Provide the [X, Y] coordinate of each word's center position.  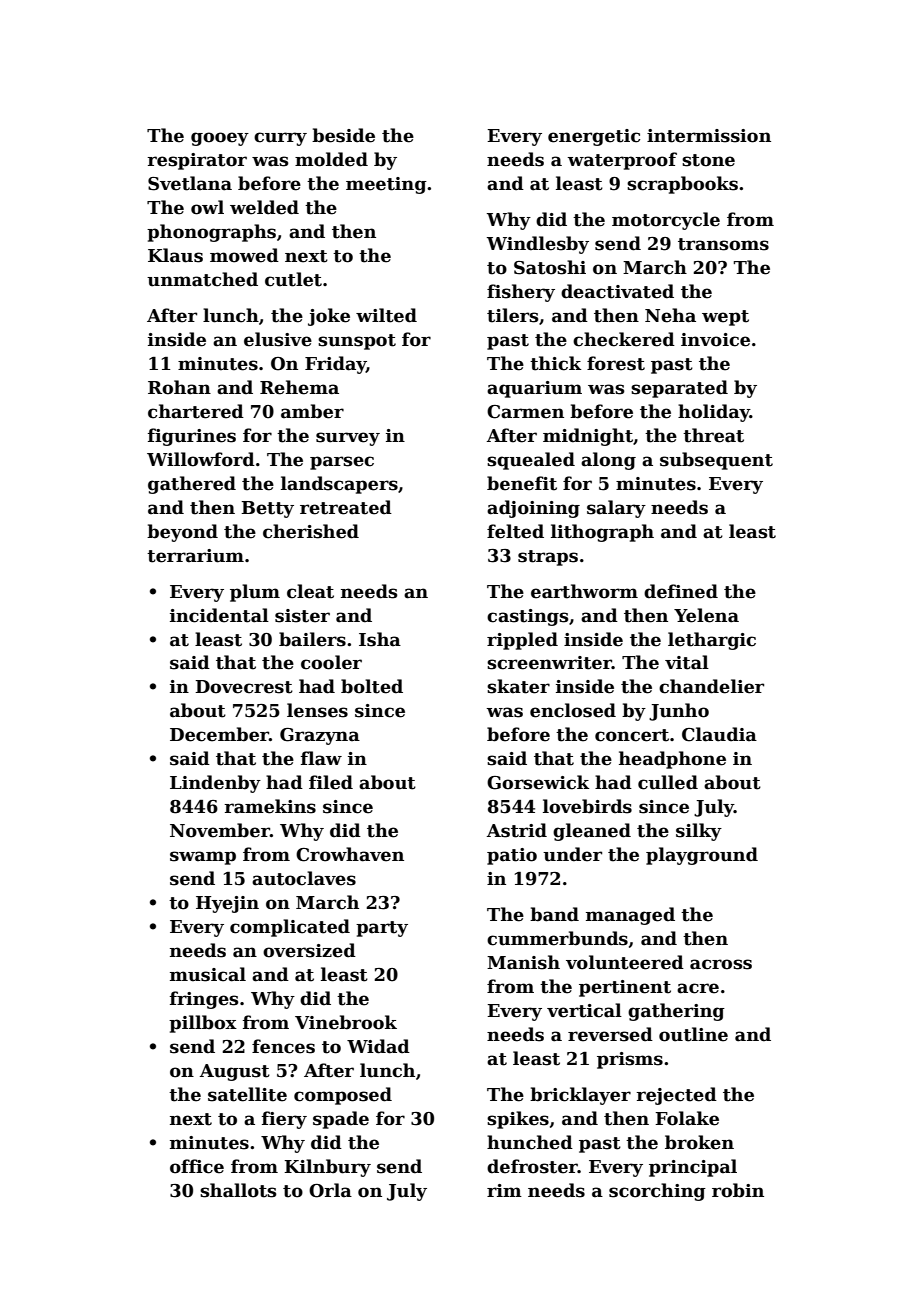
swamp [203, 858]
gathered [192, 485]
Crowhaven [350, 854]
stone [708, 160]
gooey [220, 139]
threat [713, 435]
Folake [687, 1118]
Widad [378, 1046]
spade [341, 1120]
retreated [346, 507]
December [219, 734]
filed [331, 782]
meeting [386, 185]
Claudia [719, 734]
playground [702, 856]
